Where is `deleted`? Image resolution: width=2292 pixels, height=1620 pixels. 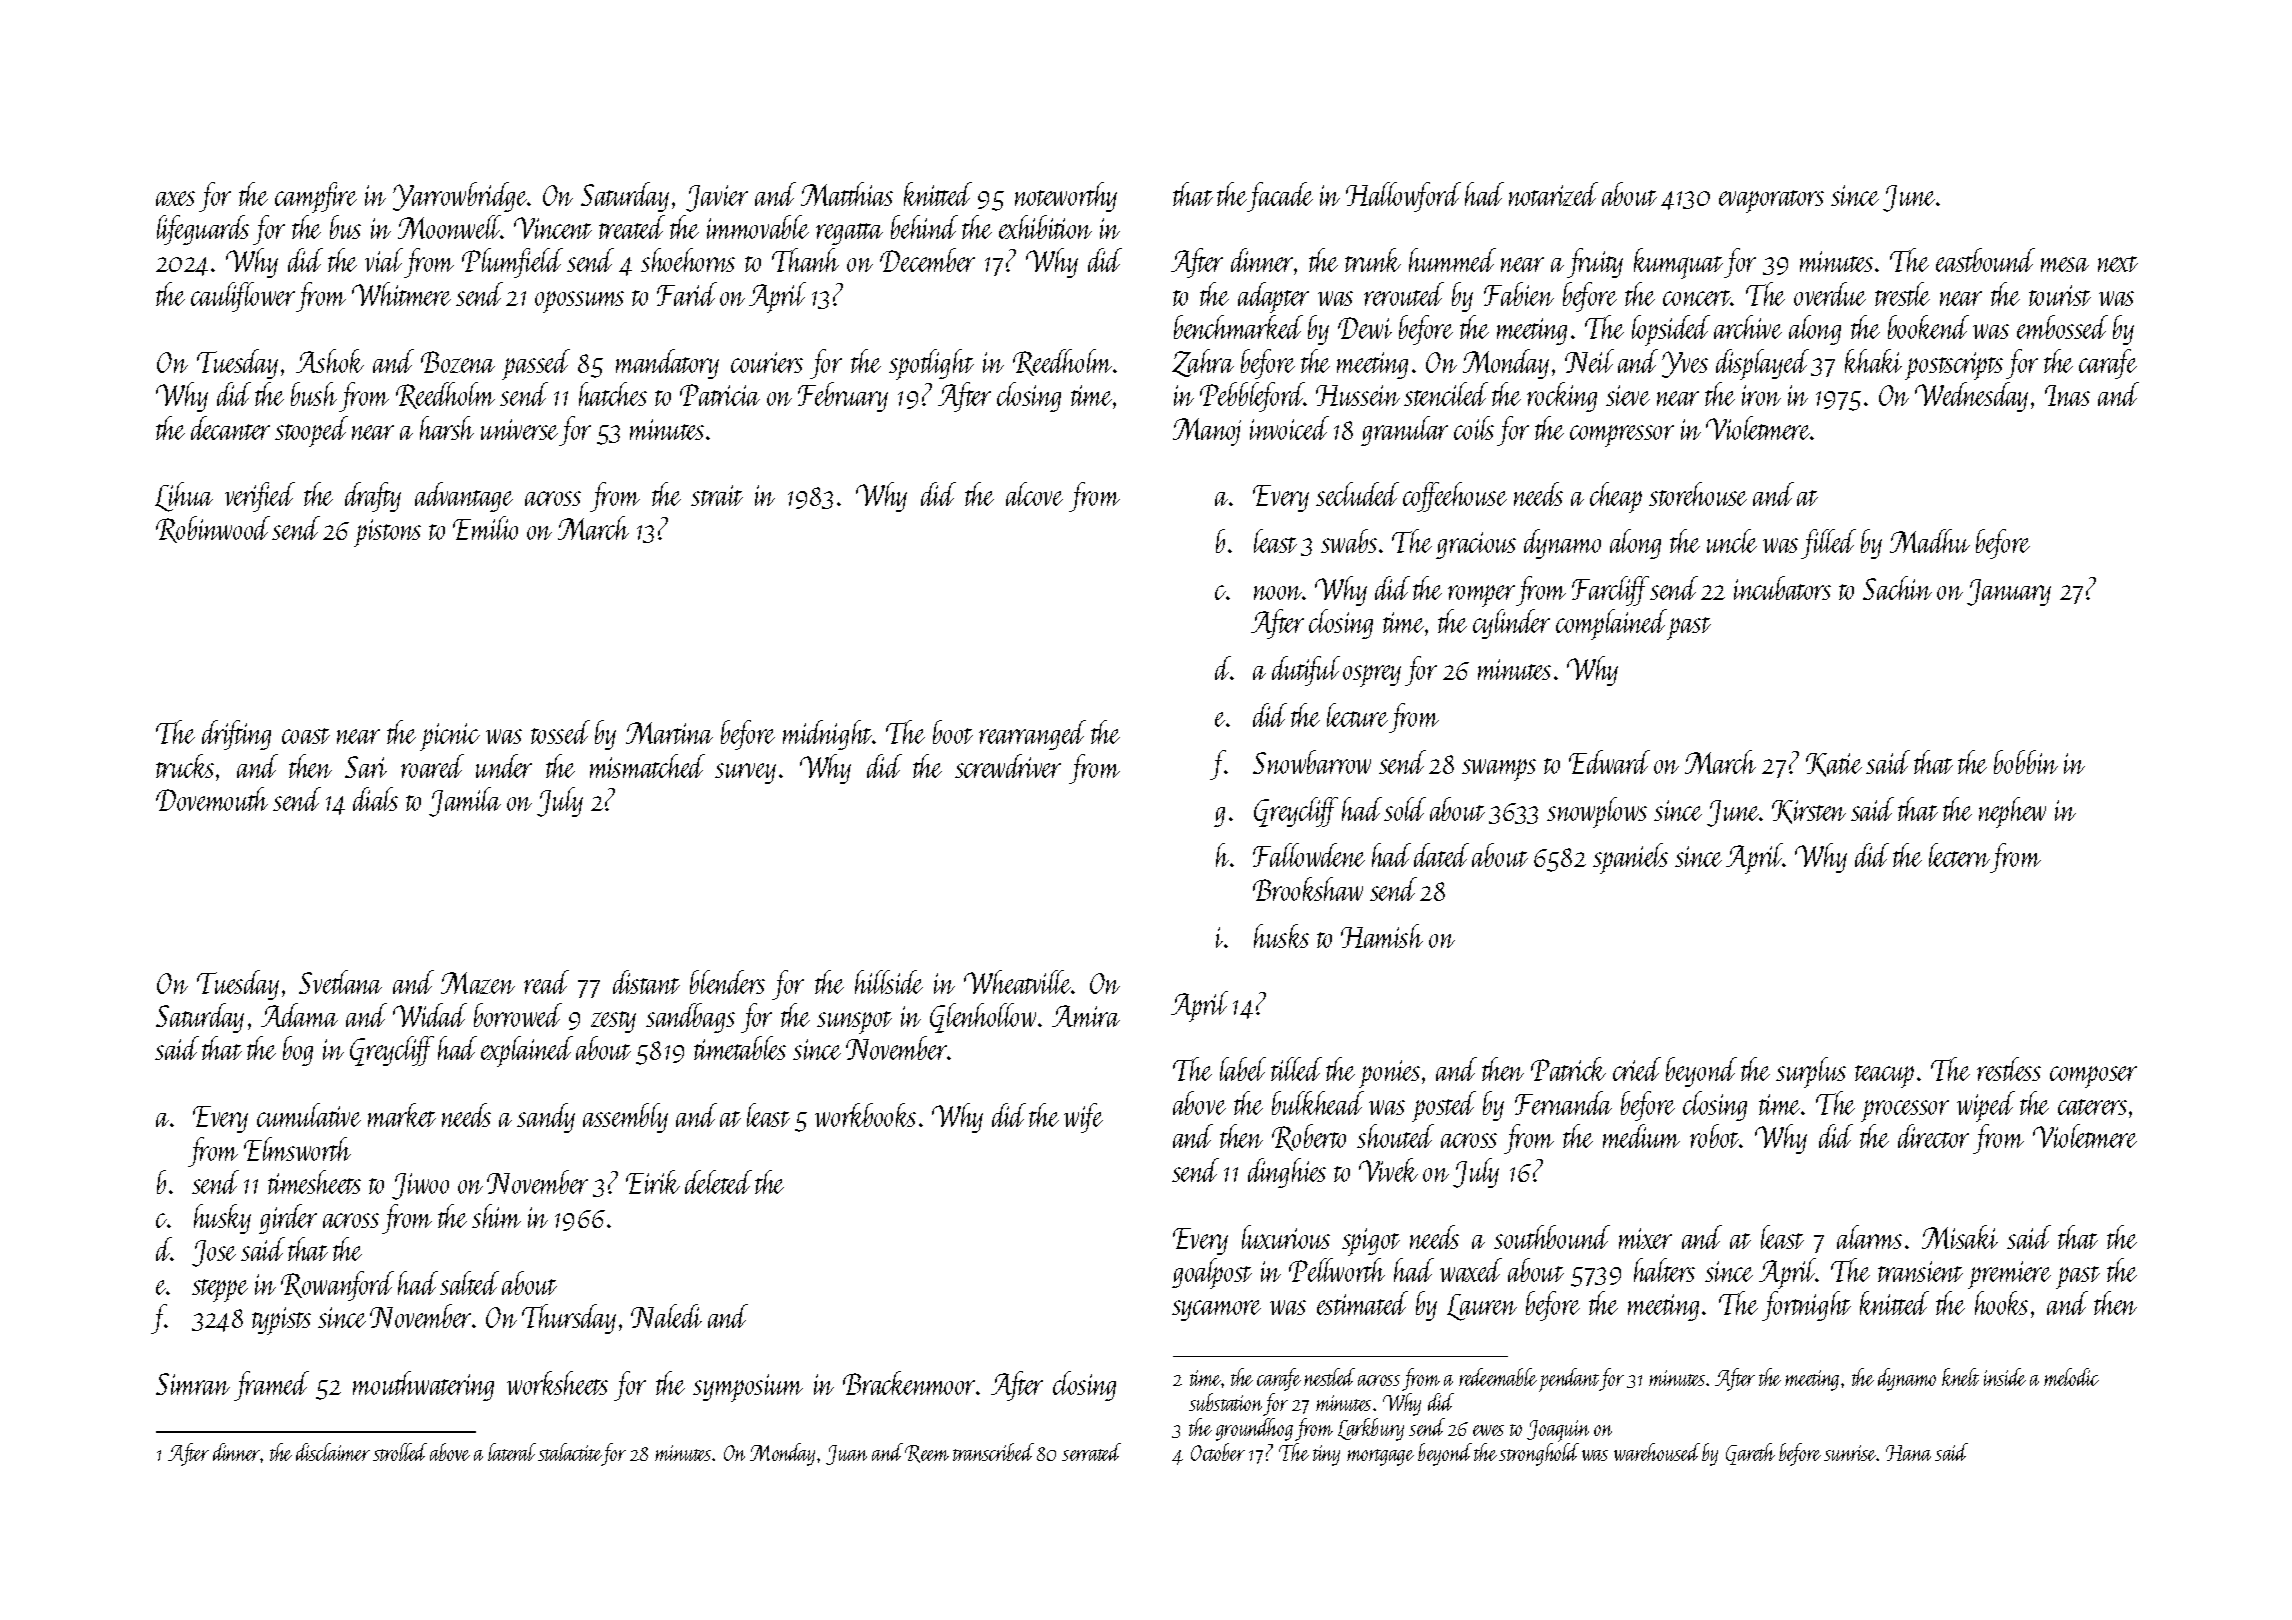
deleted is located at coordinates (718, 1182).
